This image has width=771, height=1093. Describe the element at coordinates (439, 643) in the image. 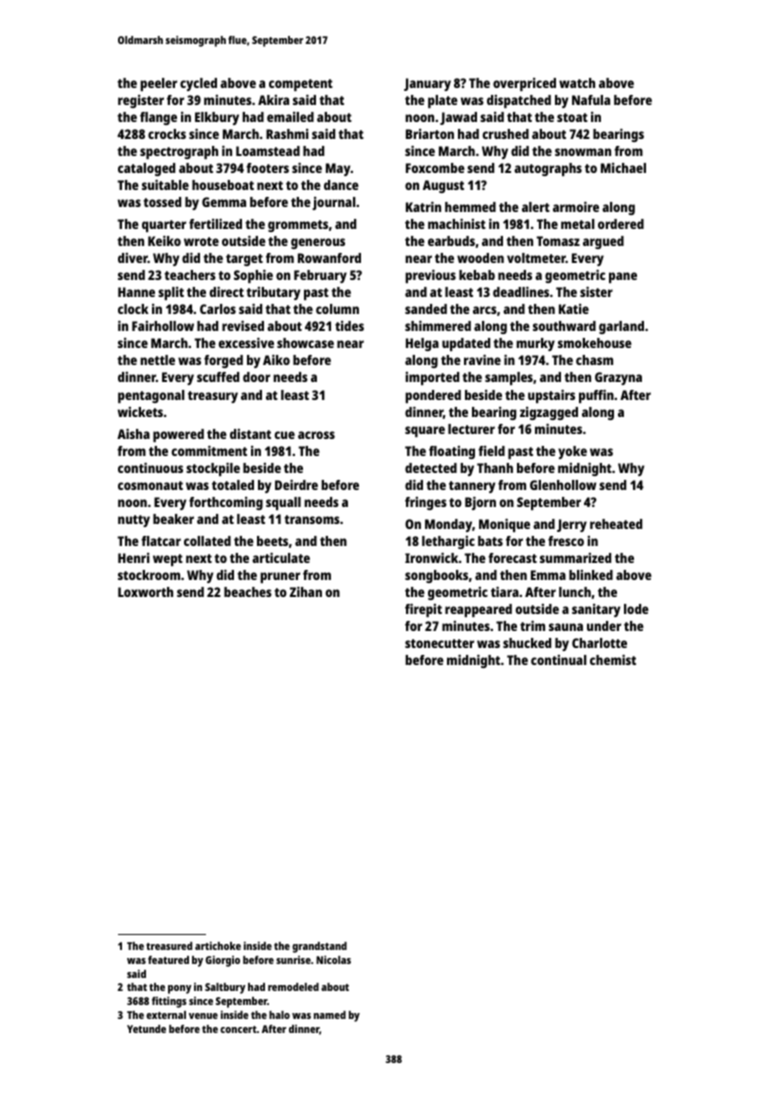

I see `stonecutter` at that location.
